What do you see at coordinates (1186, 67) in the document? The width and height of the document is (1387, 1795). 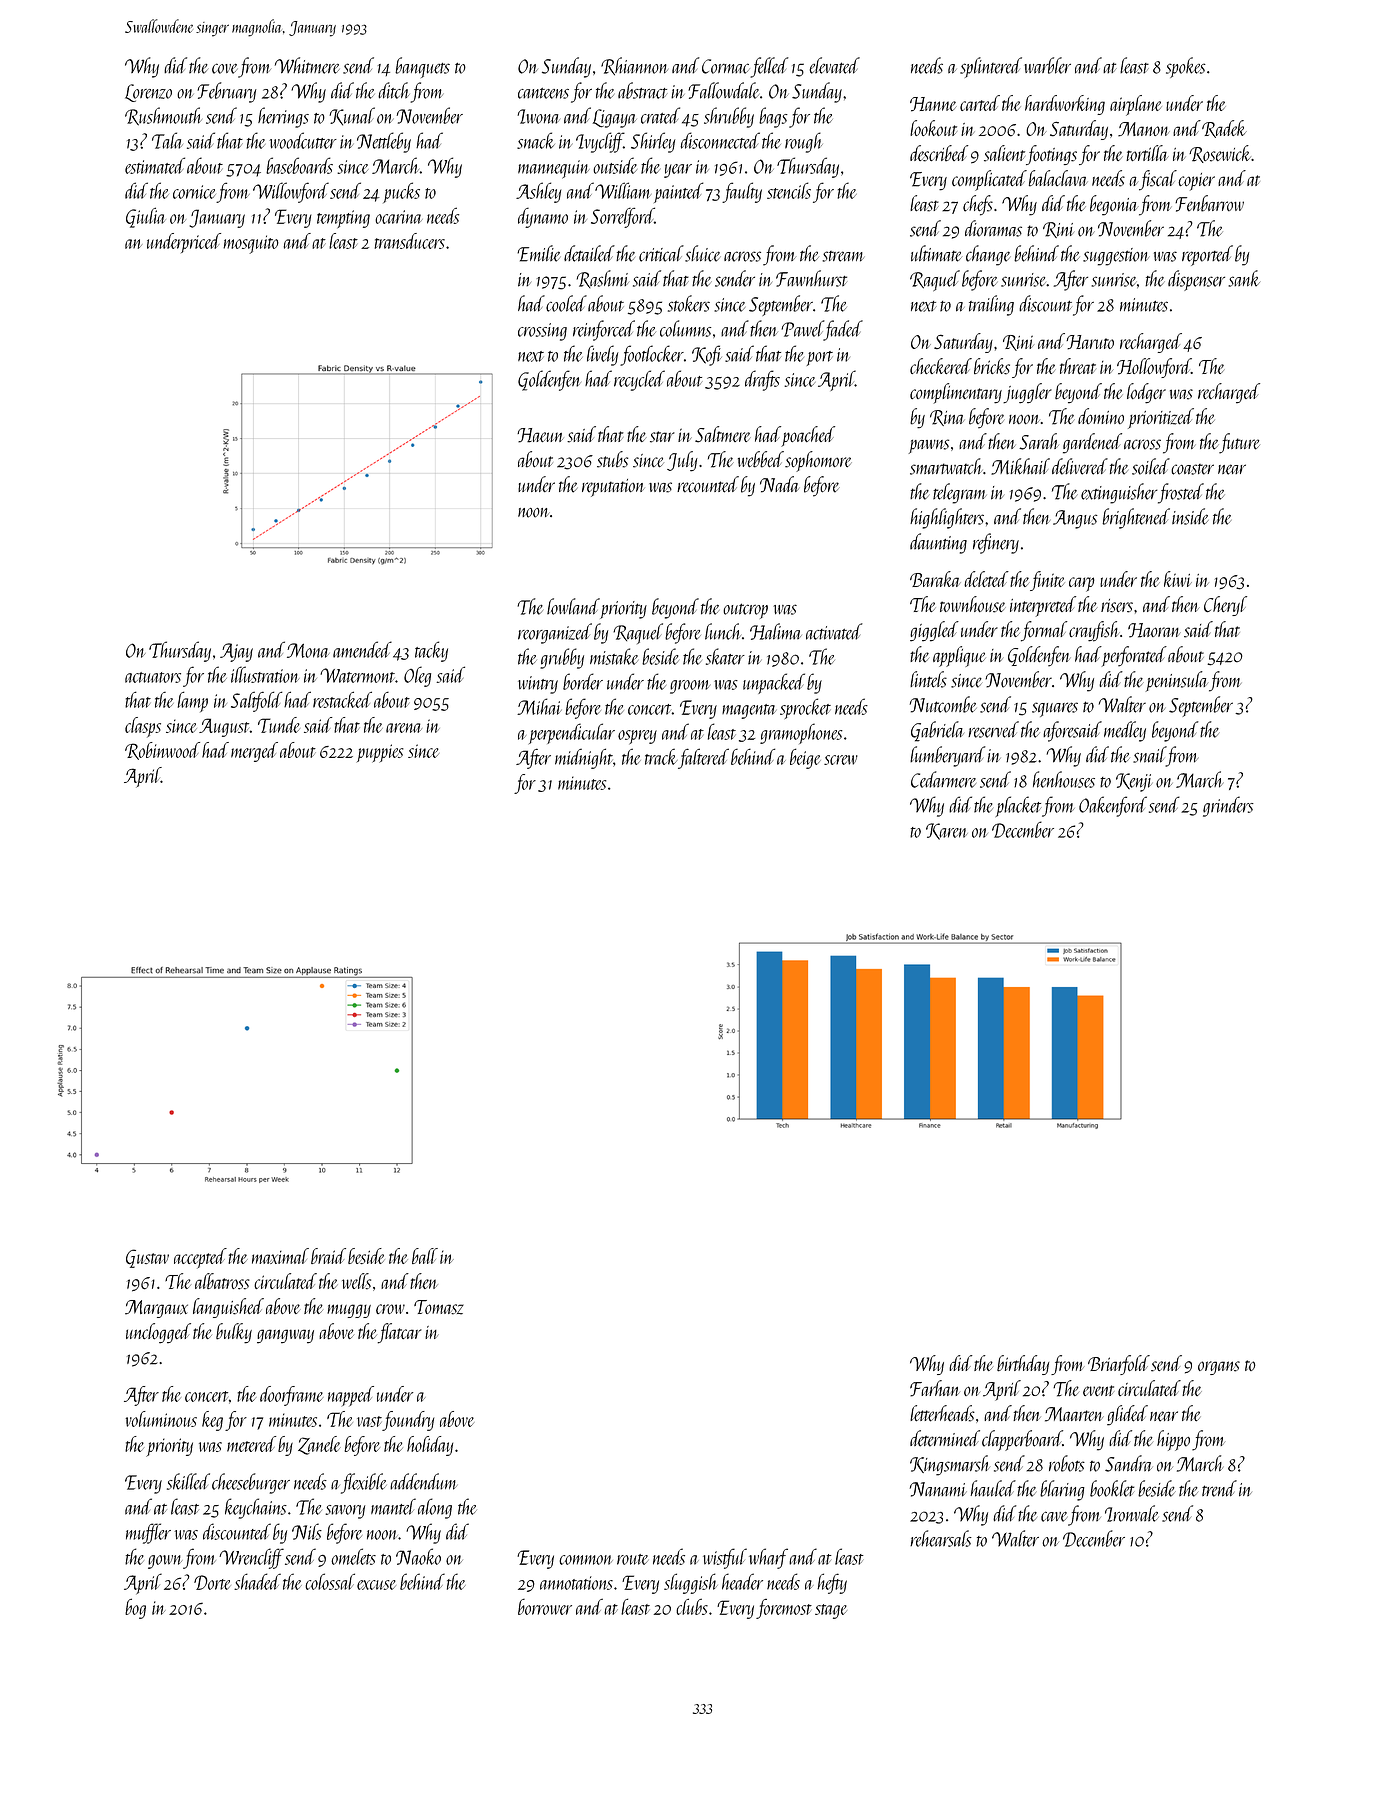 I see `spokes` at bounding box center [1186, 67].
